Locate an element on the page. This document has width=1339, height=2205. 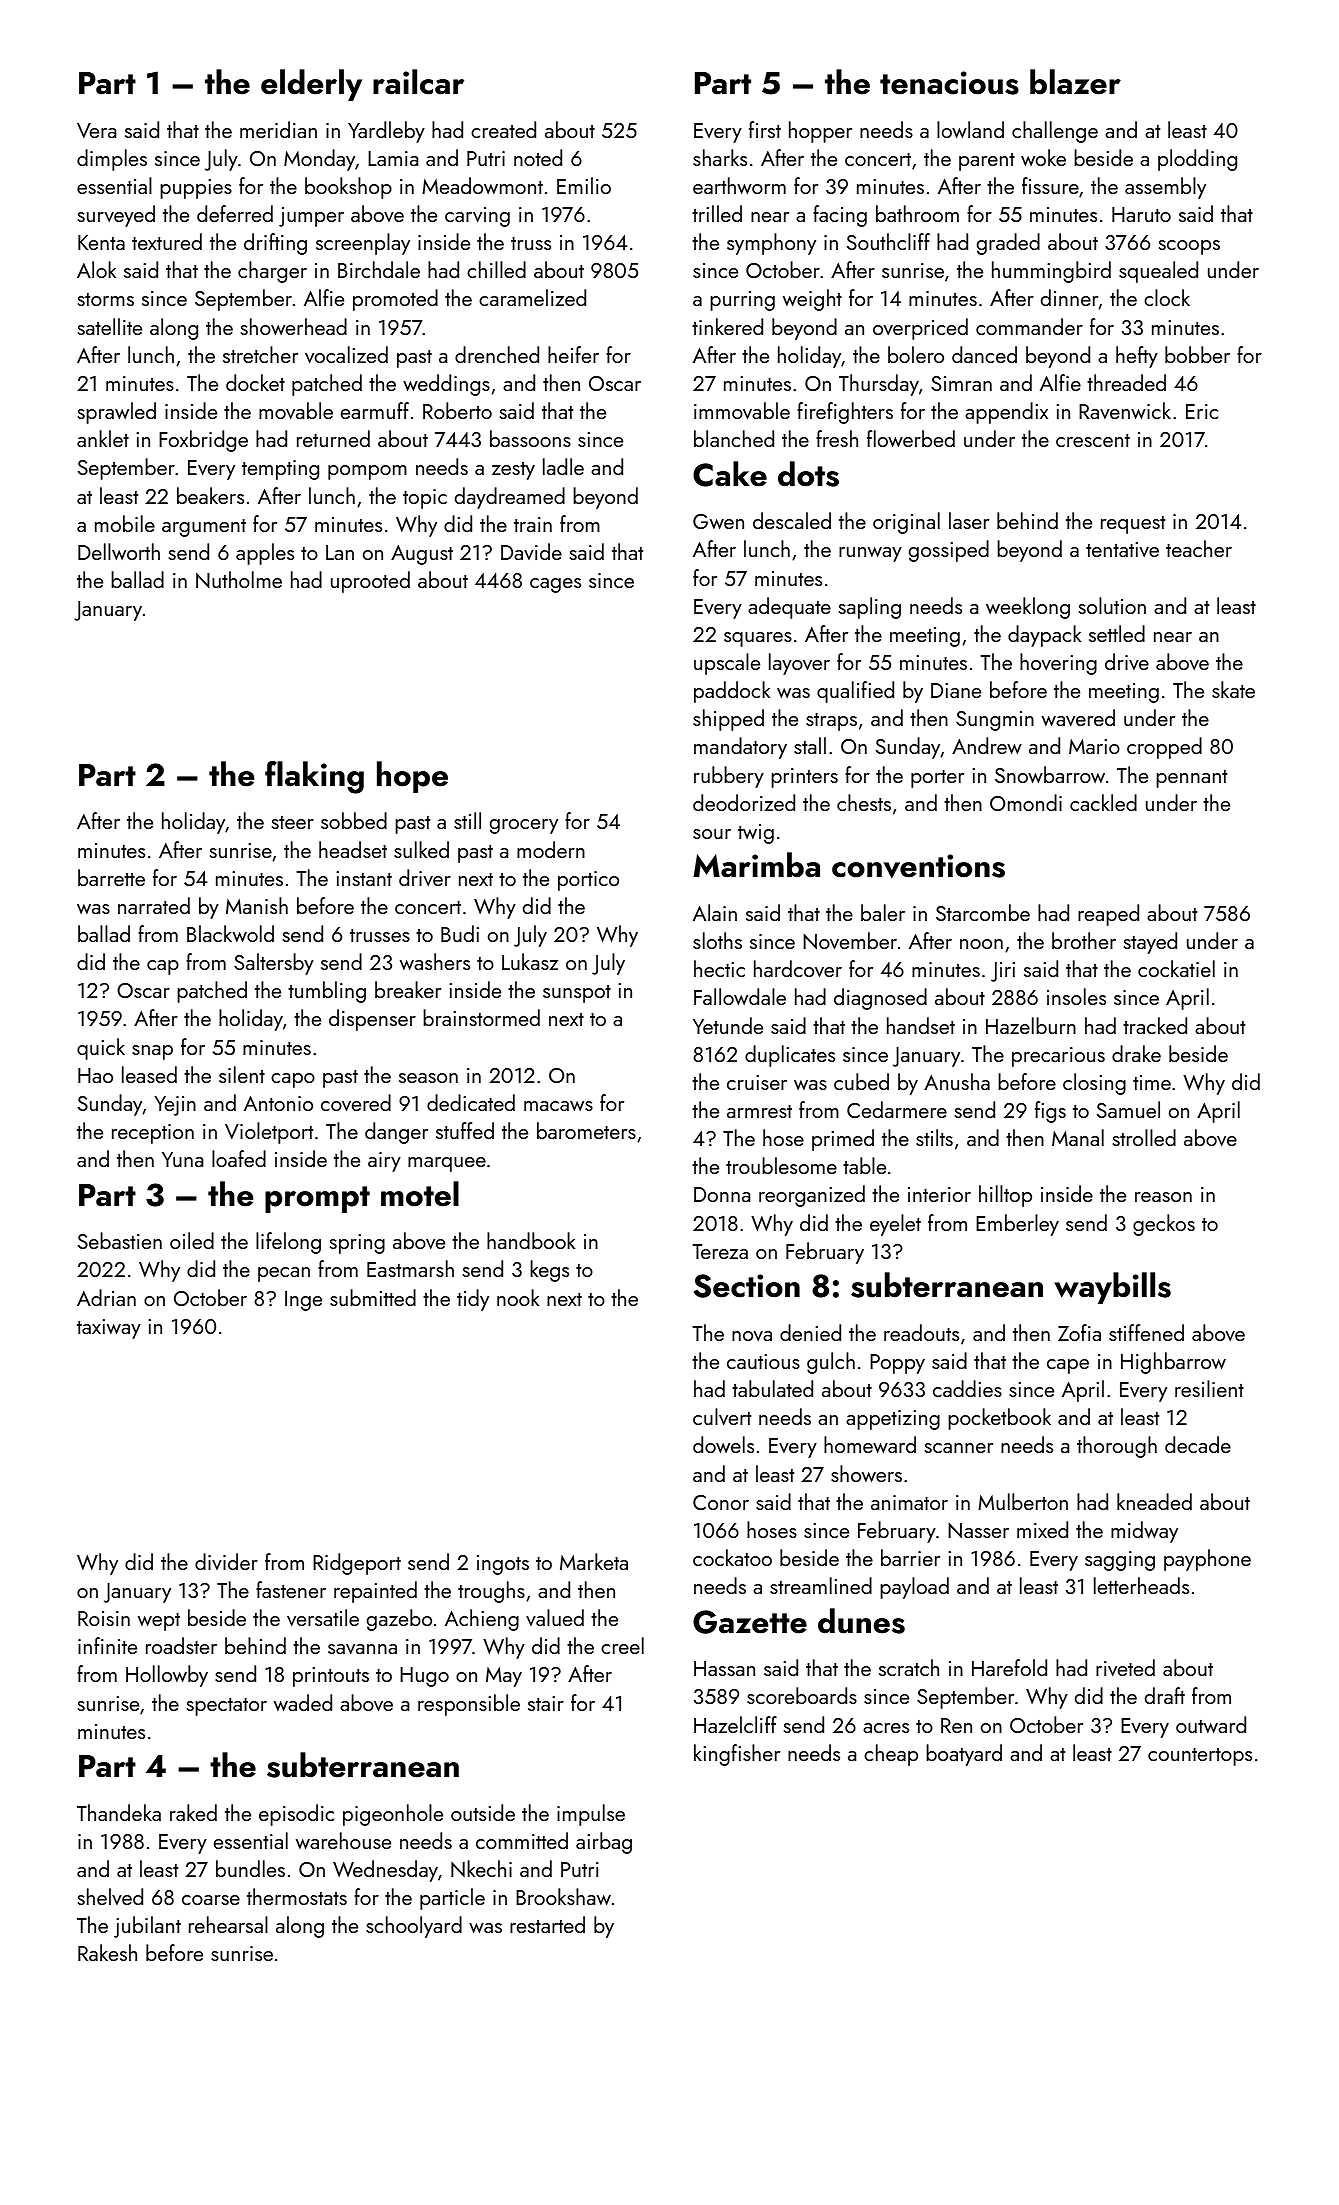
railcar is located at coordinates (418, 82).
